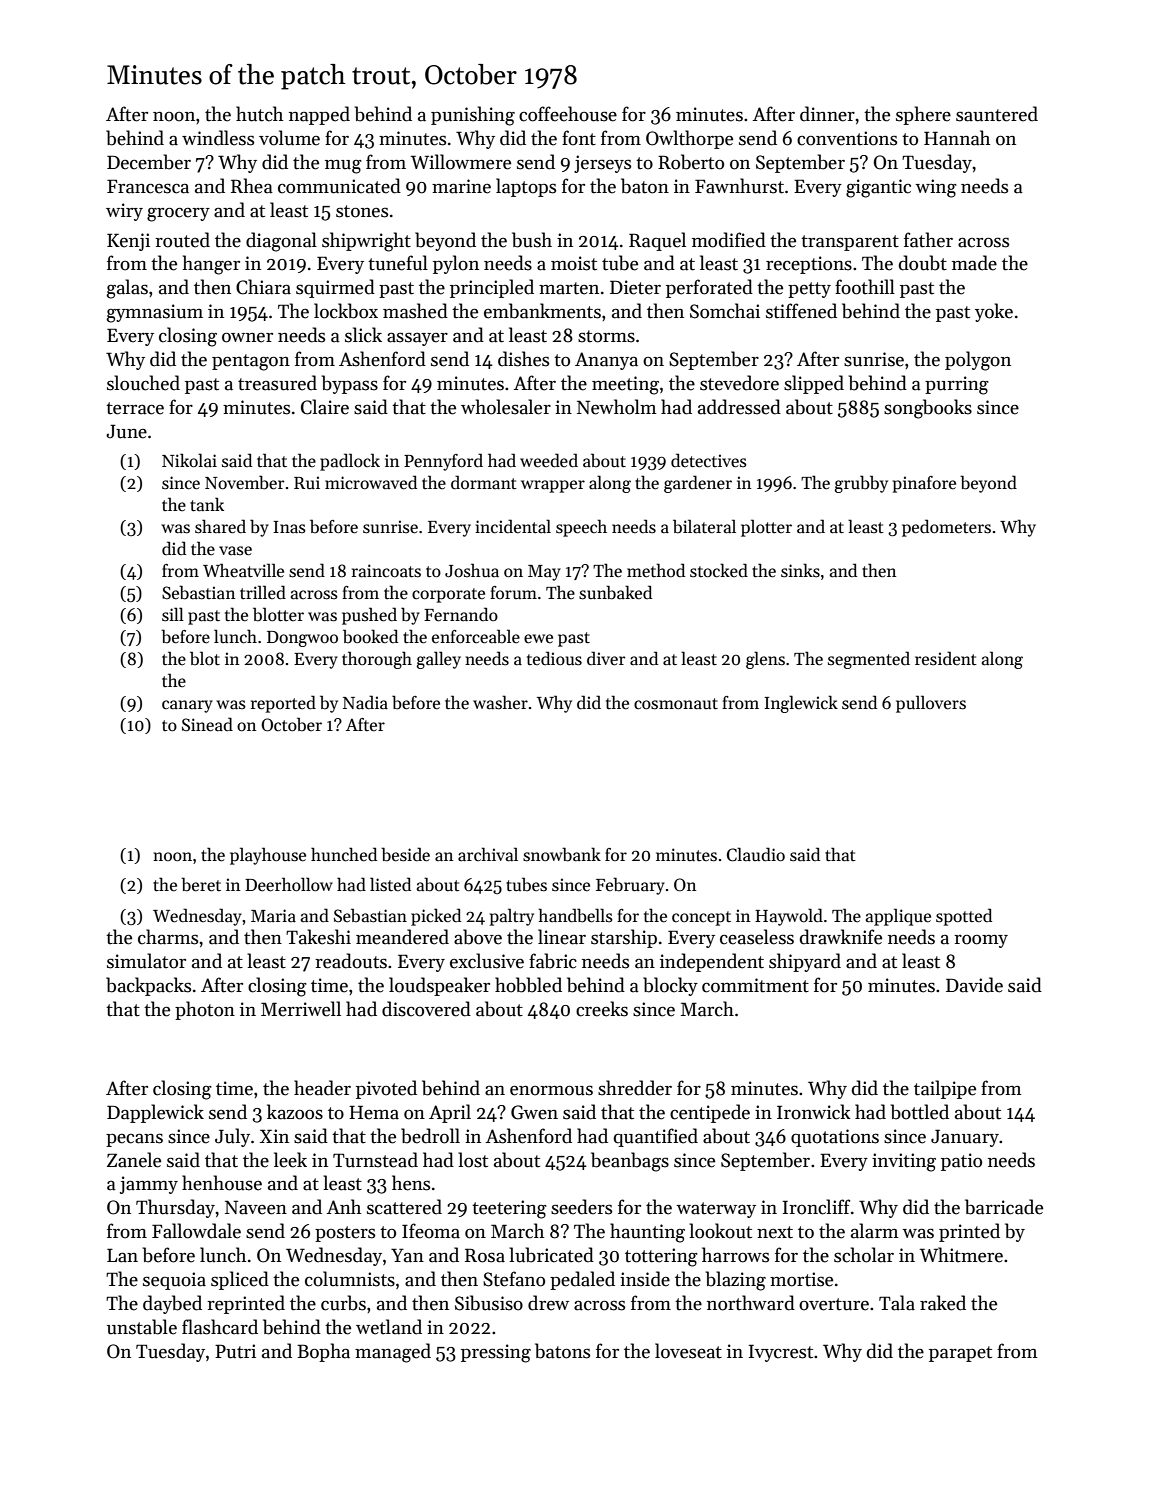 The height and width of the page is (1489, 1151). Describe the element at coordinates (656, 570) in the page. I see `method` at that location.
